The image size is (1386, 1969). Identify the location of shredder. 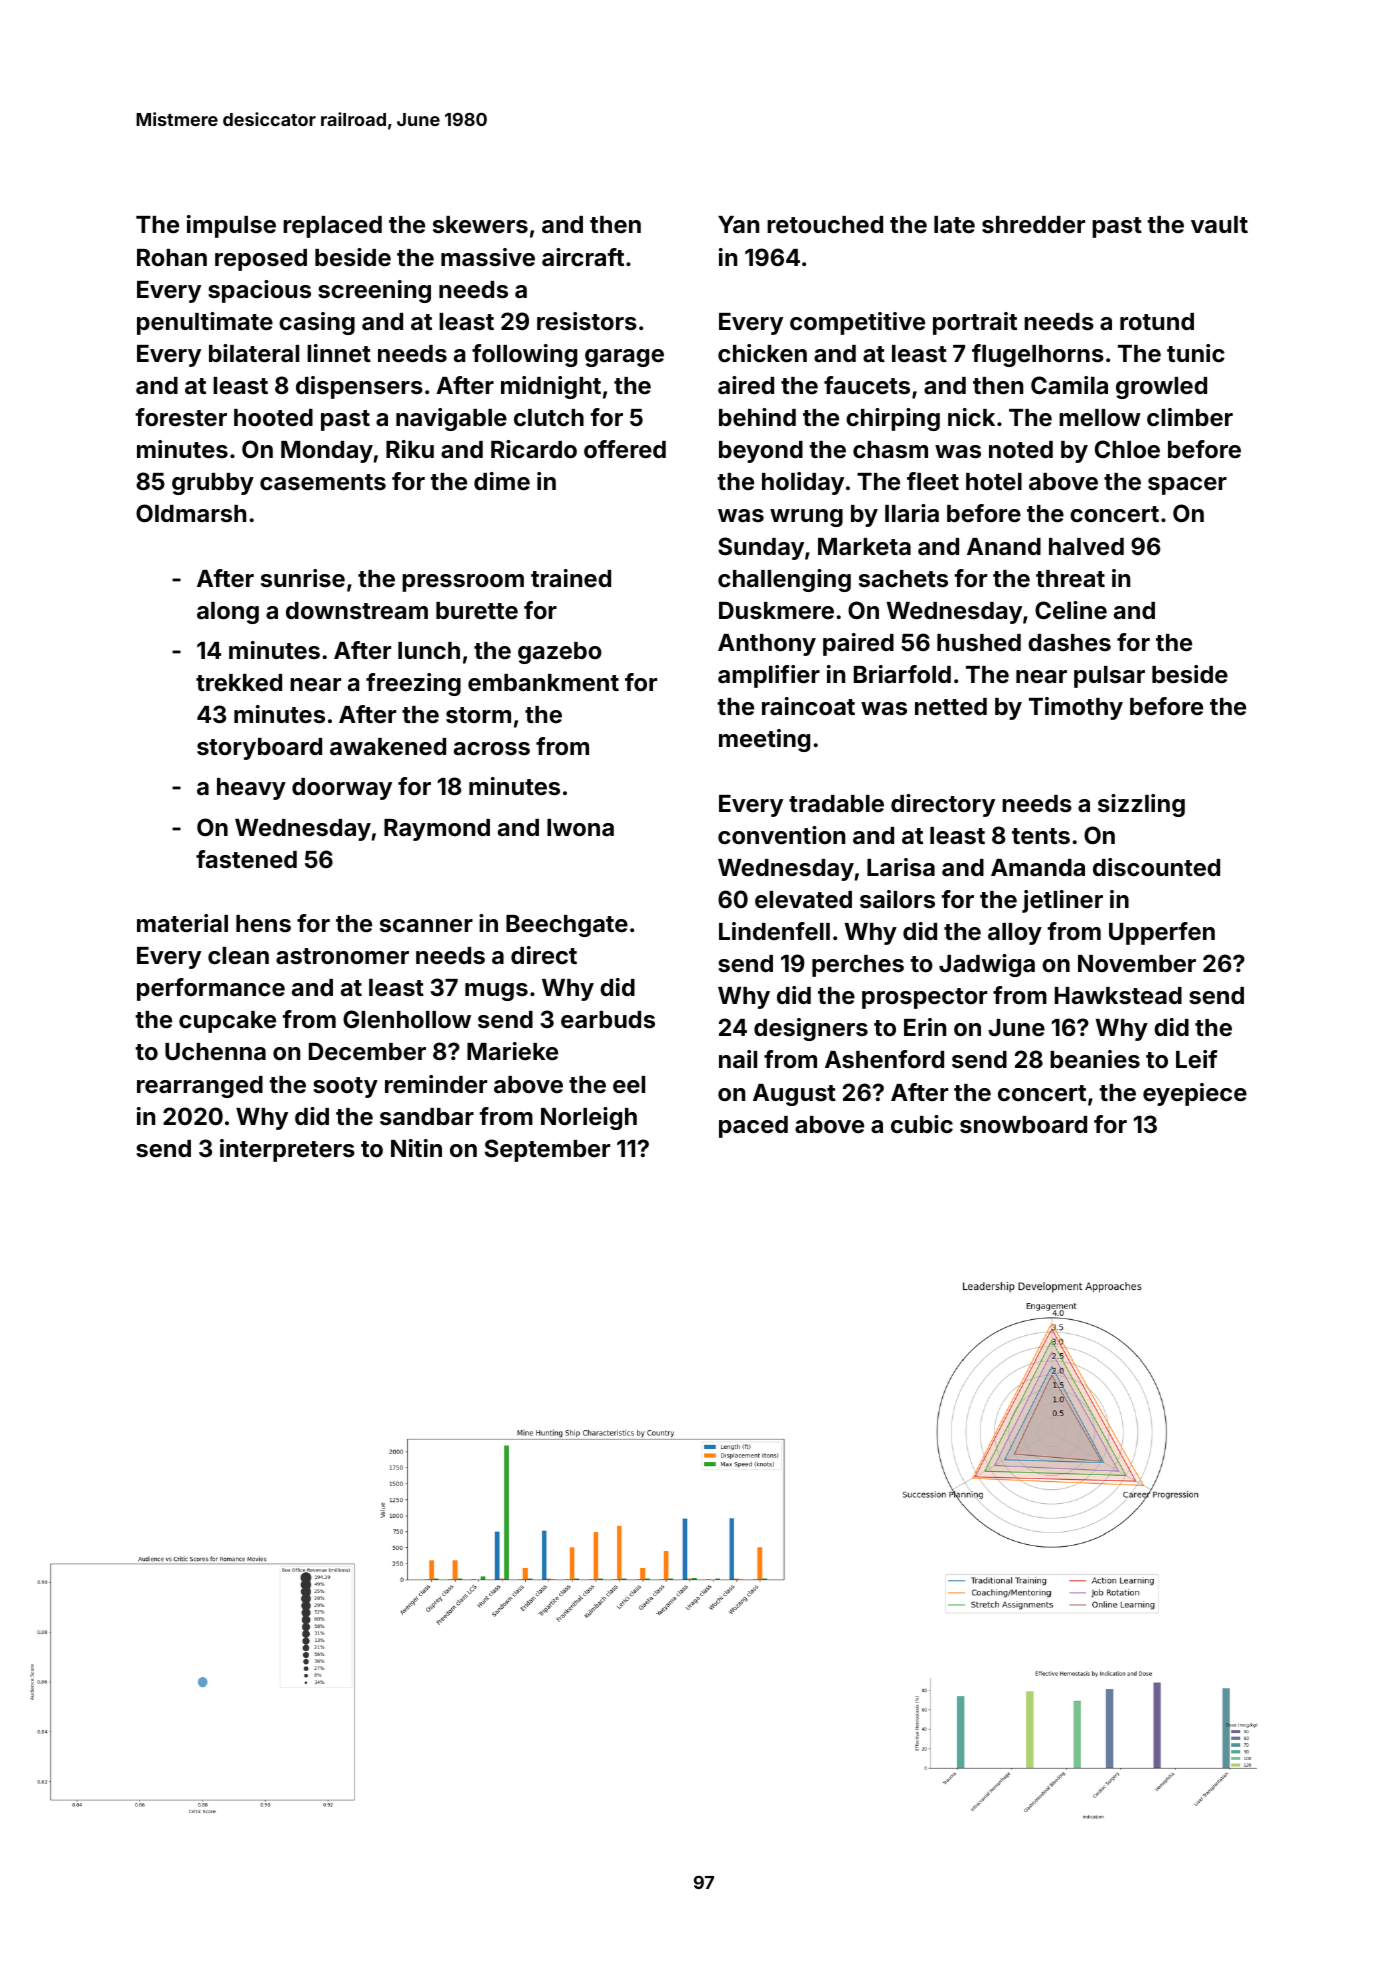
(1033, 225).
